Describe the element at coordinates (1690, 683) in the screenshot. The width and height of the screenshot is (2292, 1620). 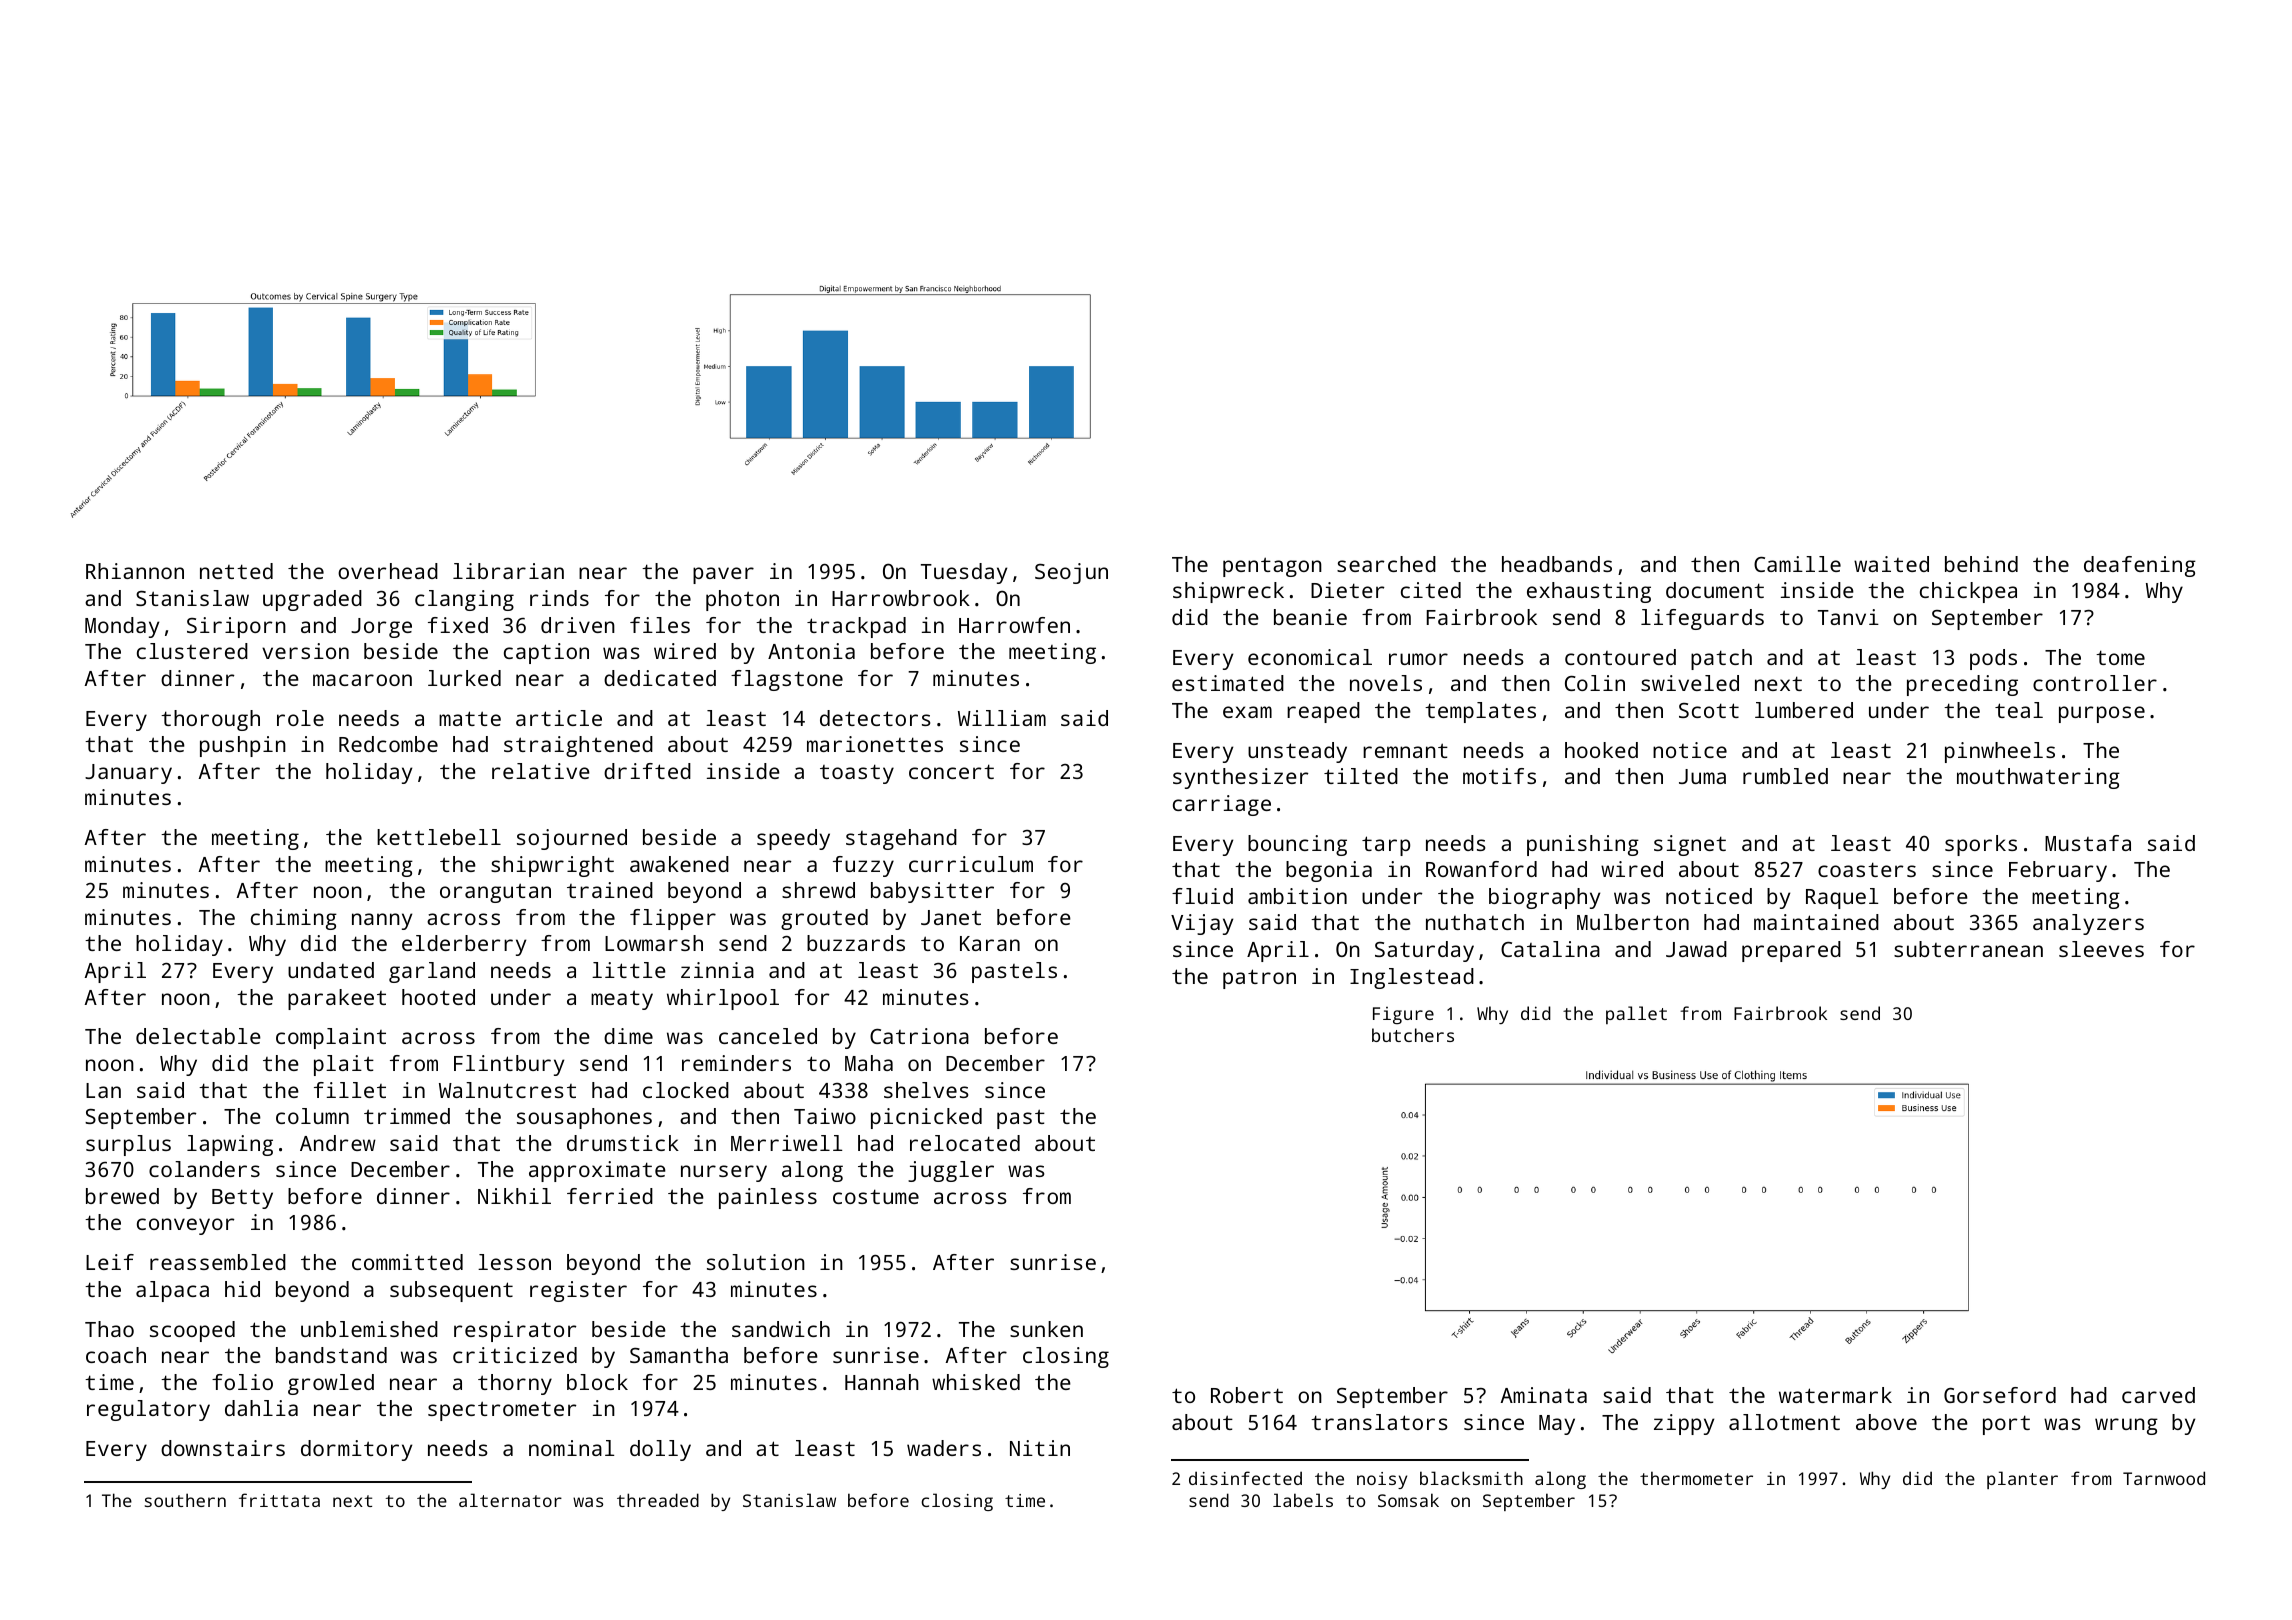
I see `swiveled` at that location.
